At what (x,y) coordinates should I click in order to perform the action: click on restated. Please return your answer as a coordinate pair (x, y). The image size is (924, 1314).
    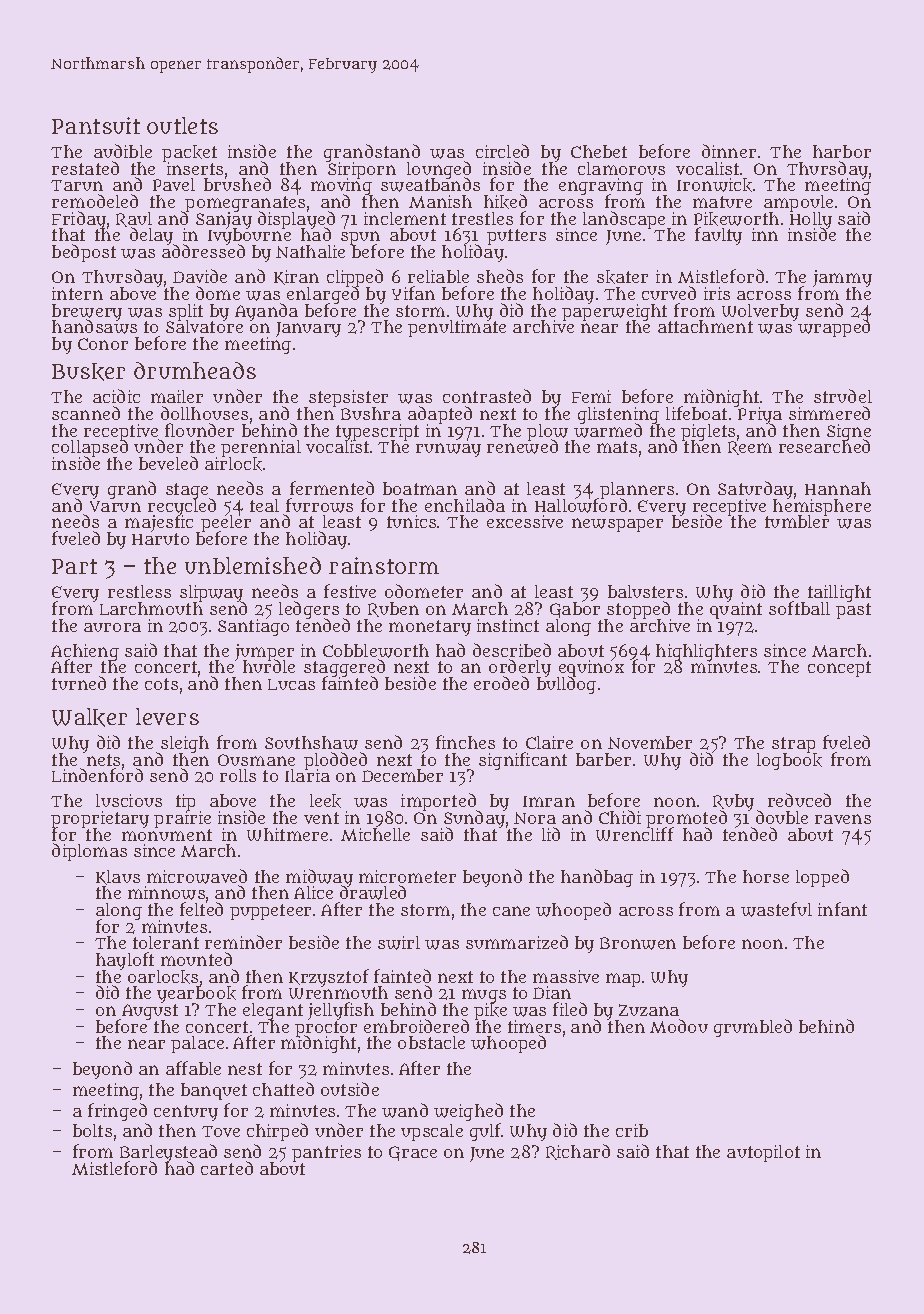
    Looking at the image, I should click on (85, 168).
